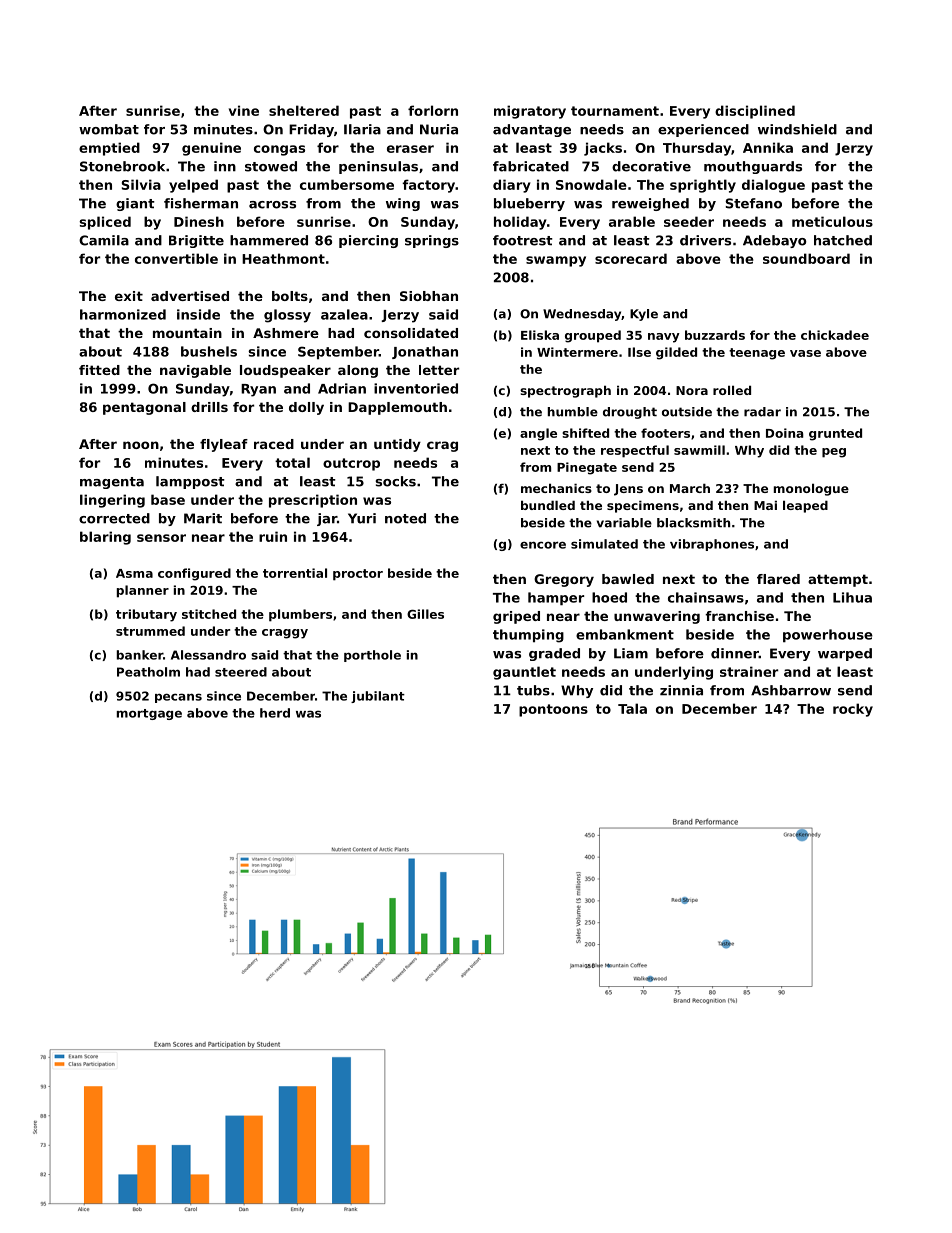 This screenshot has height=1233, width=952. I want to click on Tala, so click(632, 708).
